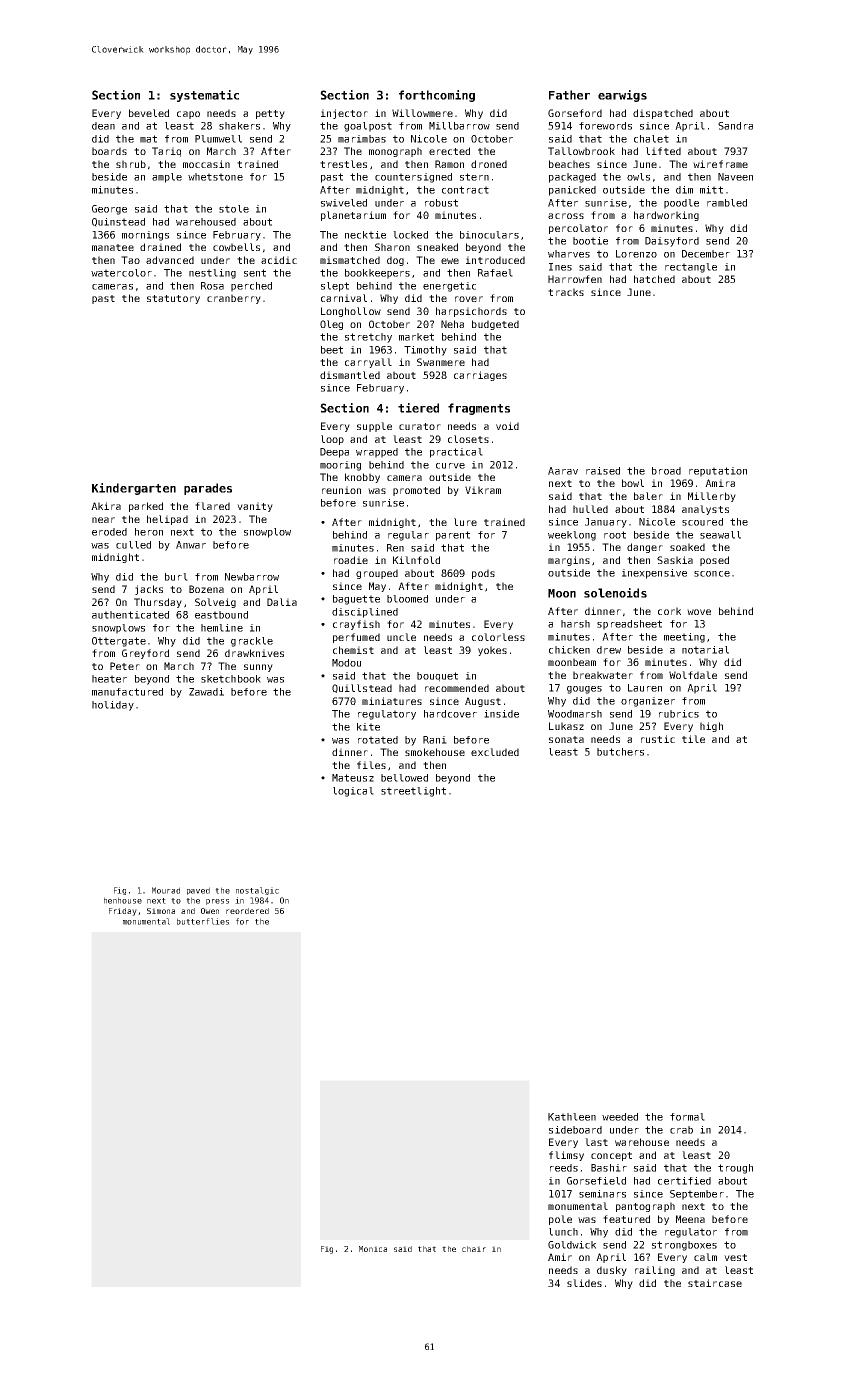 Image resolution: width=849 pixels, height=1400 pixels. Describe the element at coordinates (572, 191) in the document. I see `panicked` at that location.
